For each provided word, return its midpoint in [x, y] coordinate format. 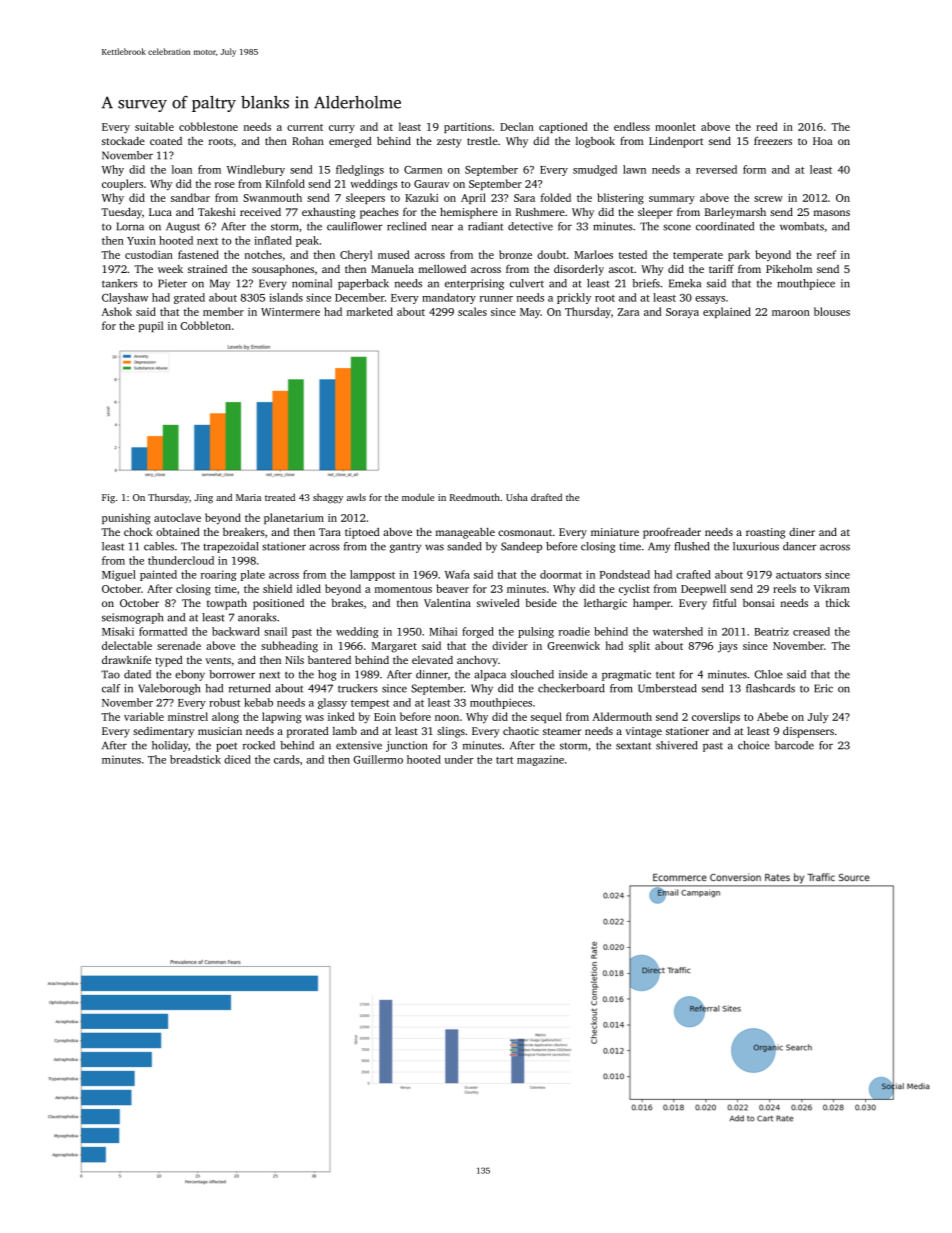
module [418, 497]
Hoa [823, 141]
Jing [204, 499]
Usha [517, 497]
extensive [359, 745]
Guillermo [378, 759]
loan [182, 169]
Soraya [682, 313]
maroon [791, 313]
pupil [151, 326]
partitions [468, 128]
